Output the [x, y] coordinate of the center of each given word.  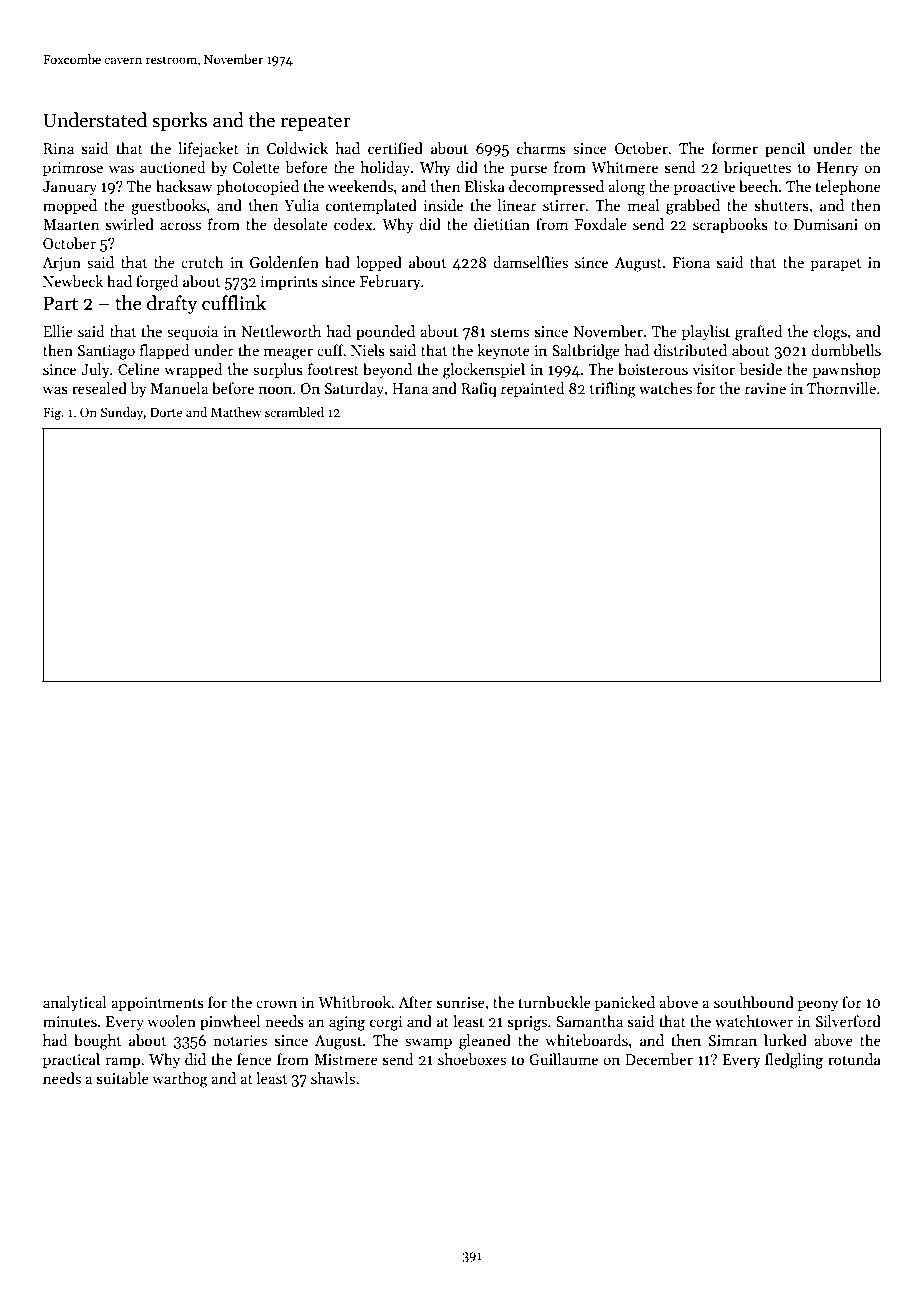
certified [395, 148]
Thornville [841, 388]
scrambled [294, 412]
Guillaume [563, 1059]
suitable [123, 1078]
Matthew [236, 412]
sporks [179, 121]
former [735, 148]
